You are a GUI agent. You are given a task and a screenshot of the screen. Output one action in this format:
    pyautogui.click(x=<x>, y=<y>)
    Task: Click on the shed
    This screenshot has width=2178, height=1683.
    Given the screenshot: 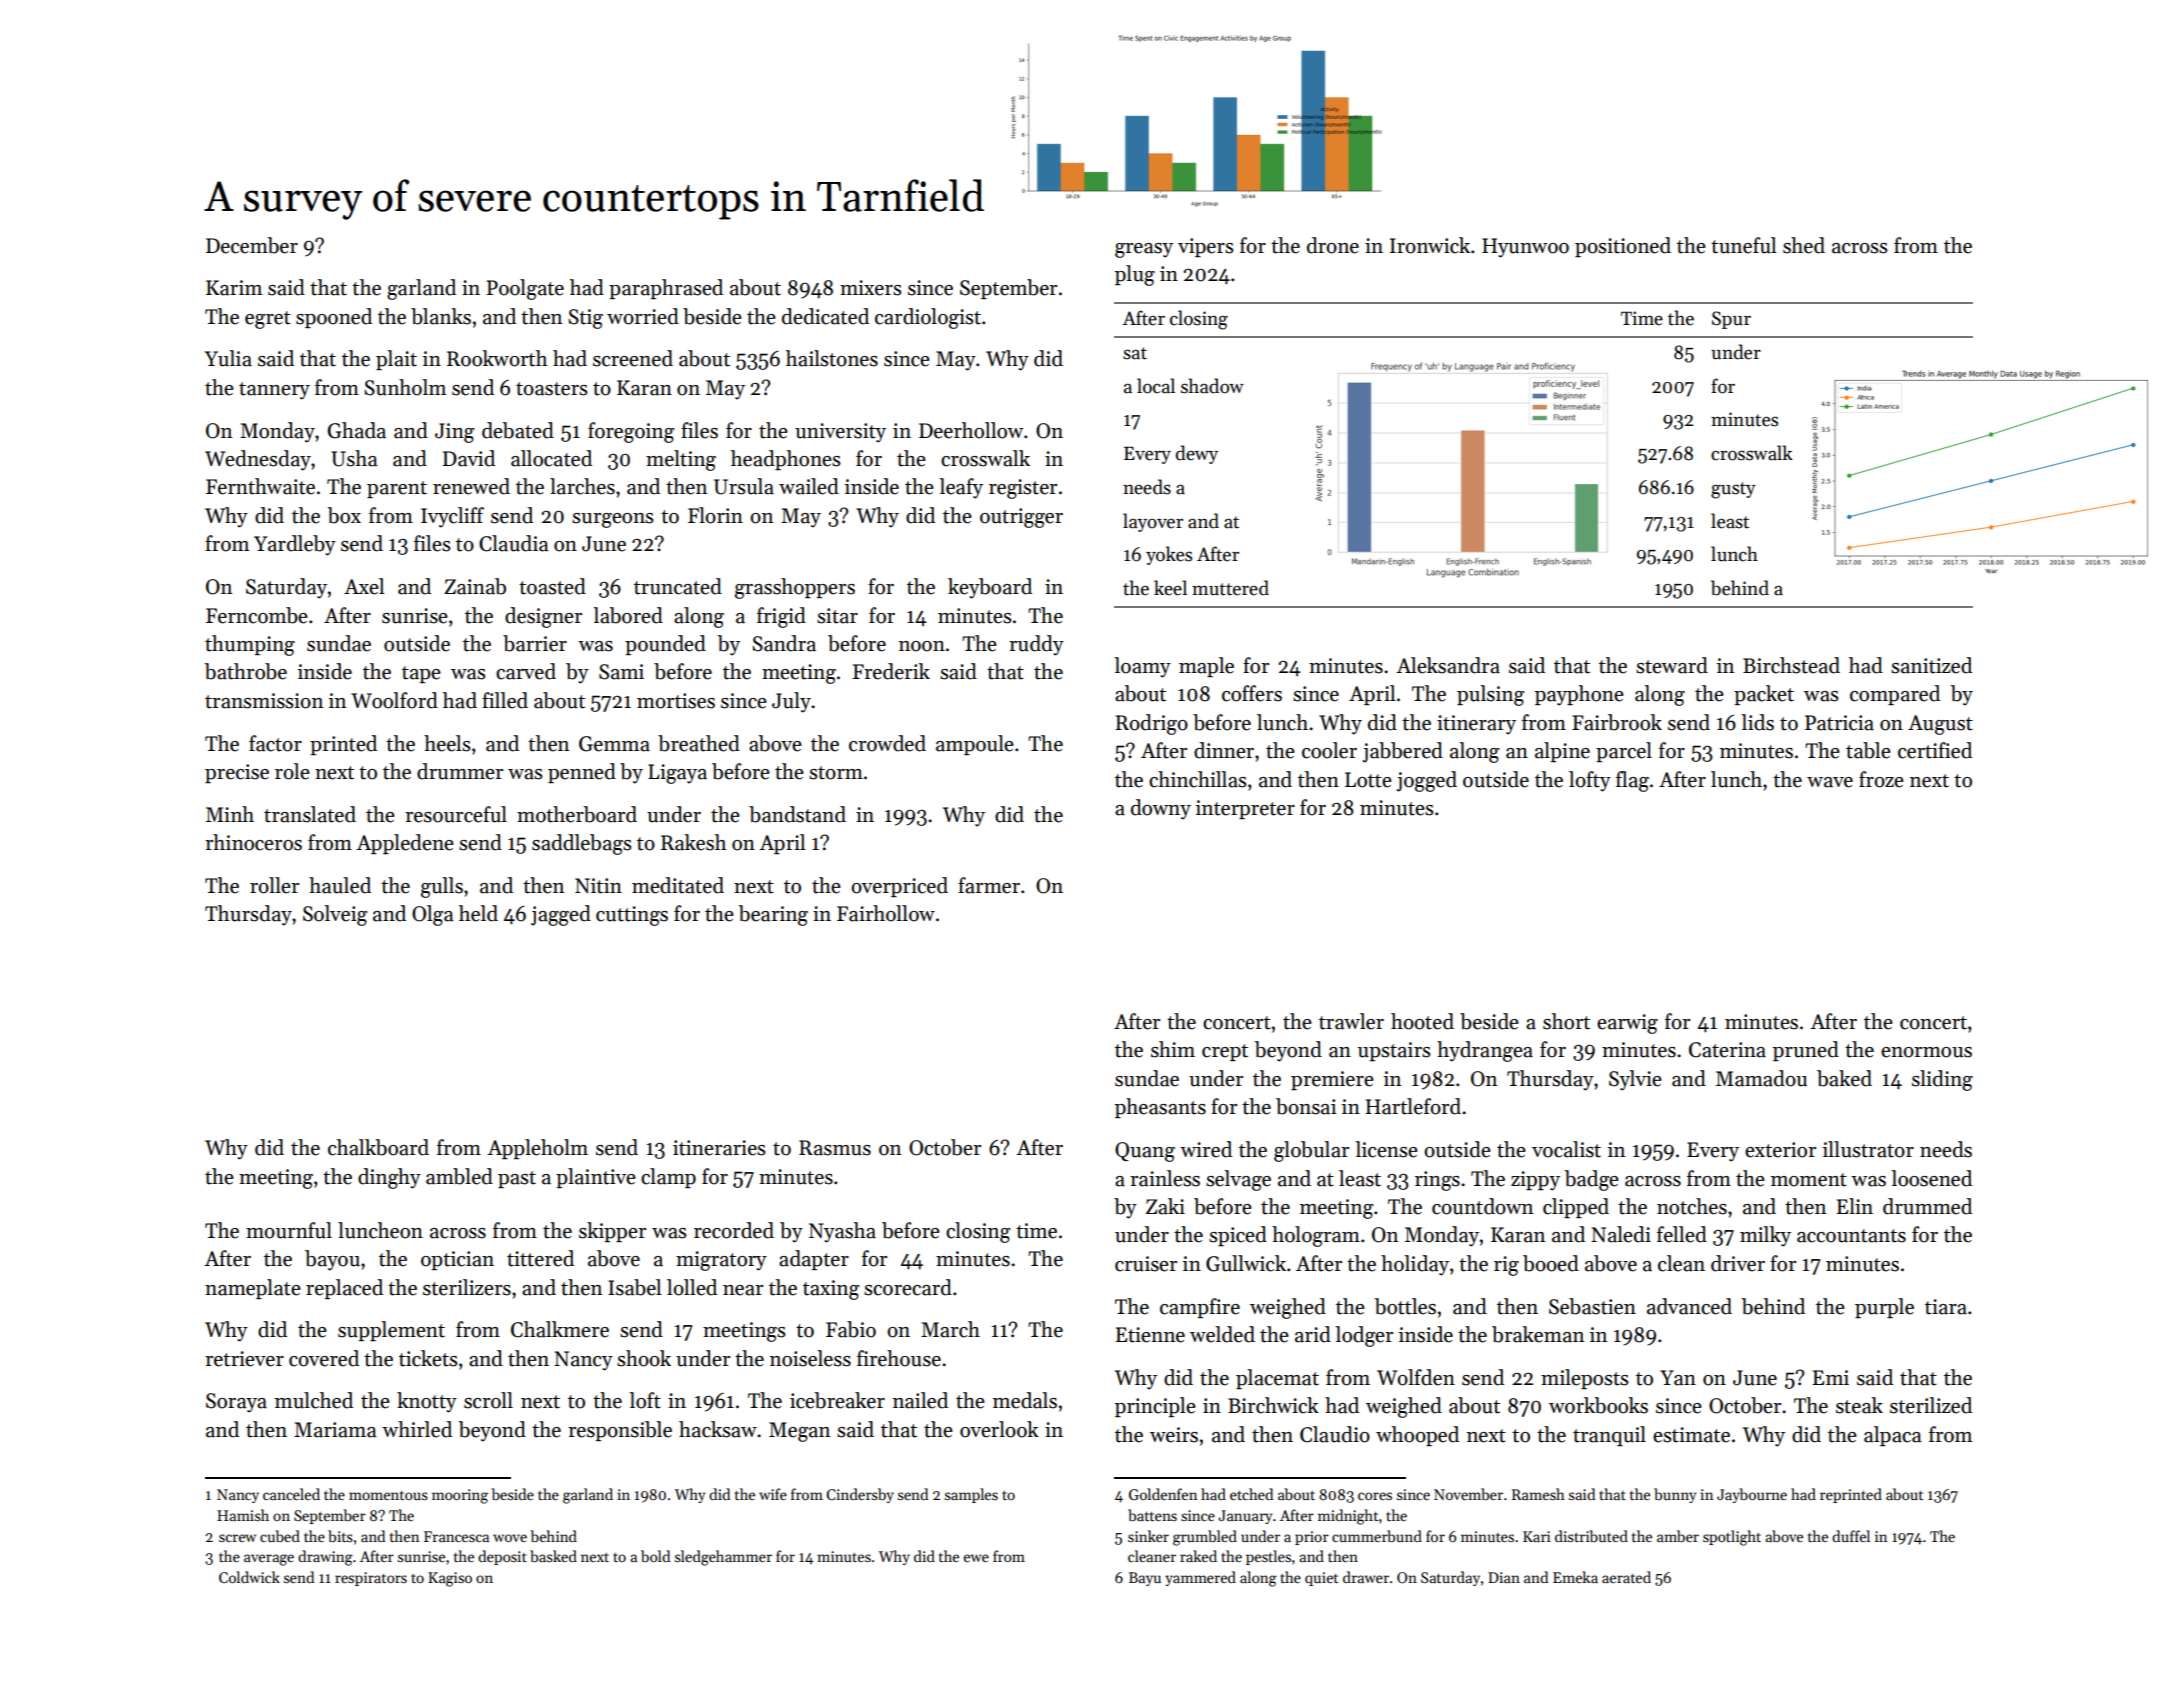 What is the action you would take?
    pyautogui.click(x=1804, y=245)
